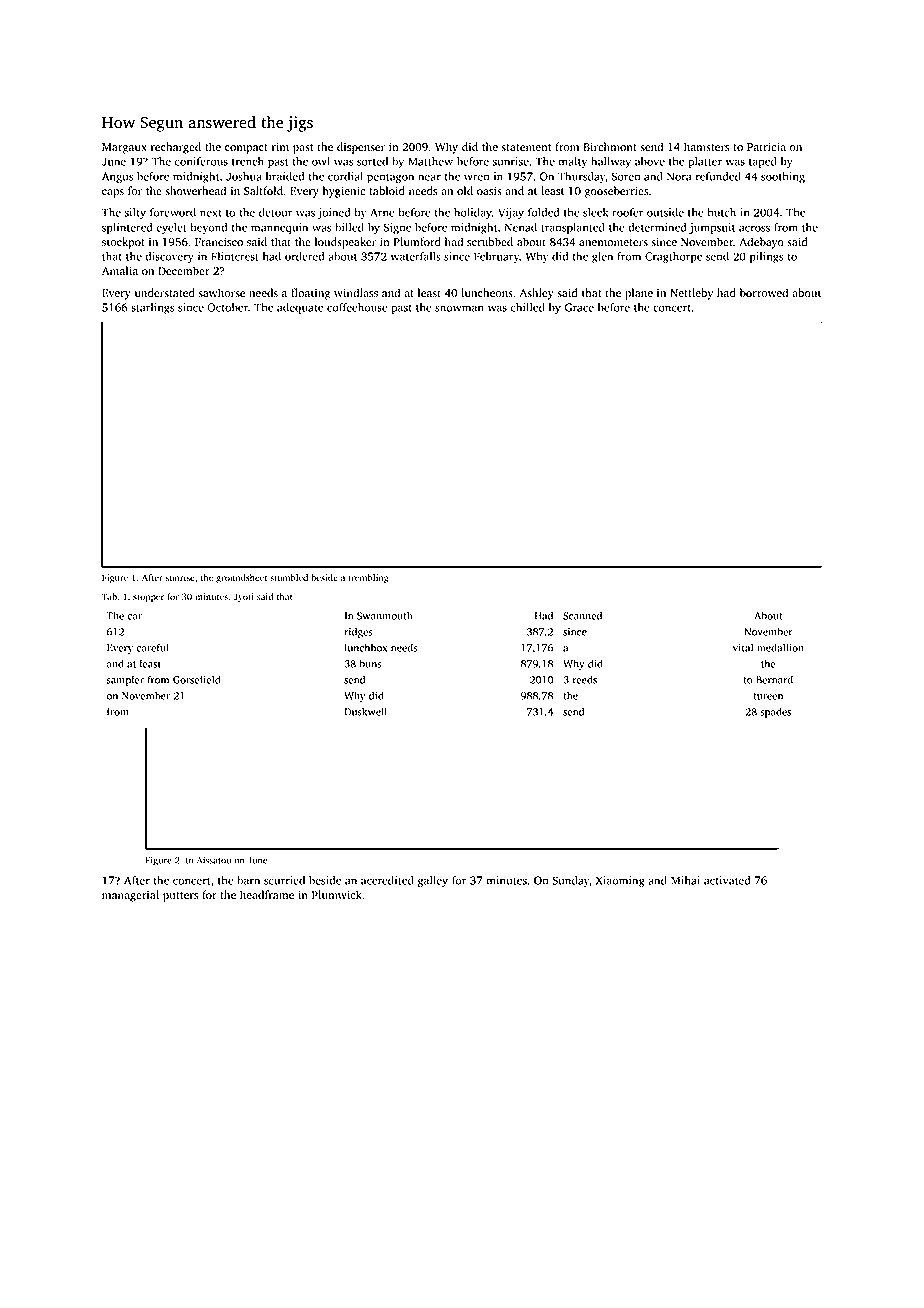  What do you see at coordinates (754, 228) in the screenshot?
I see `across` at bounding box center [754, 228].
